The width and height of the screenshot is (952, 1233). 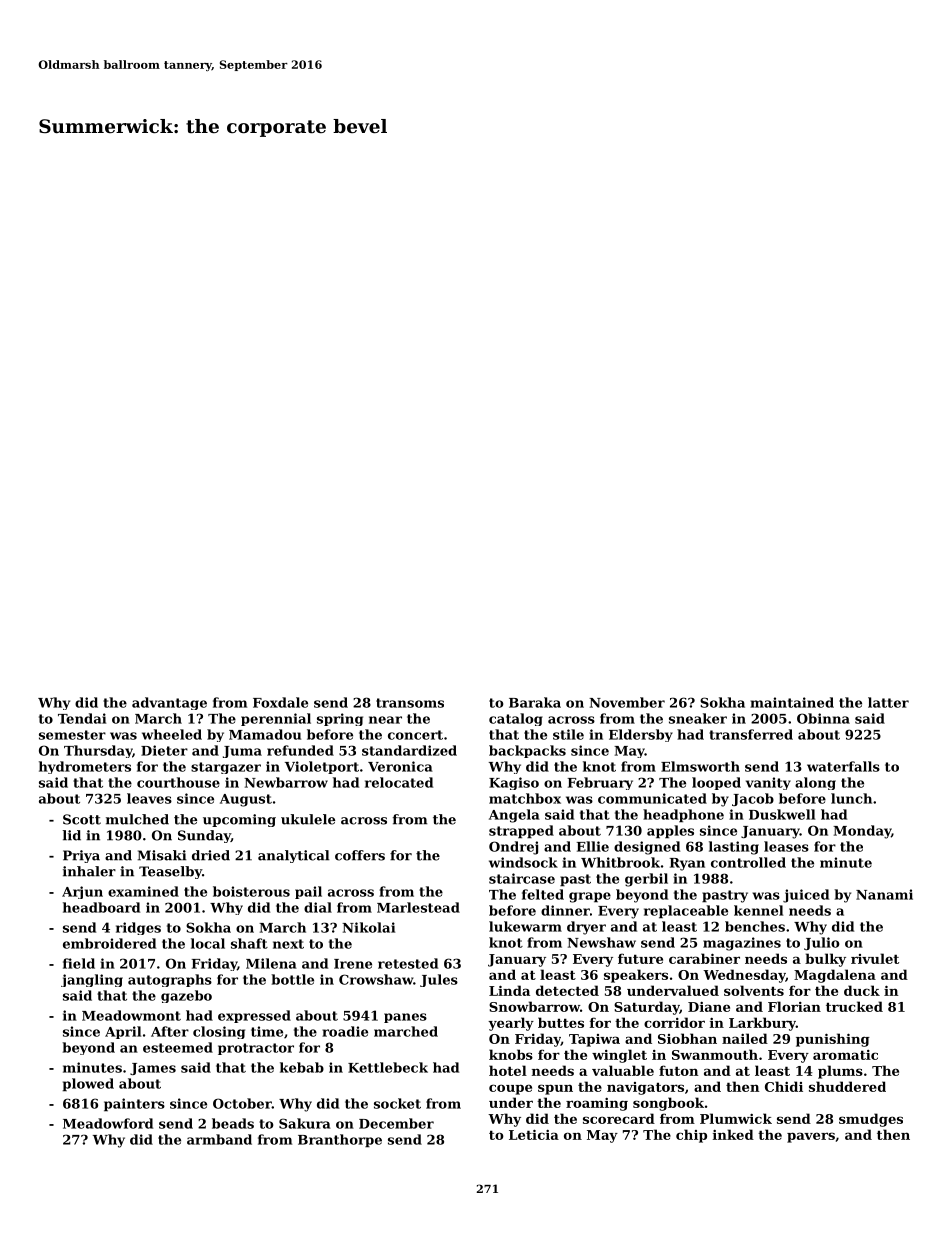 What do you see at coordinates (527, 751) in the screenshot?
I see `backpacks` at bounding box center [527, 751].
